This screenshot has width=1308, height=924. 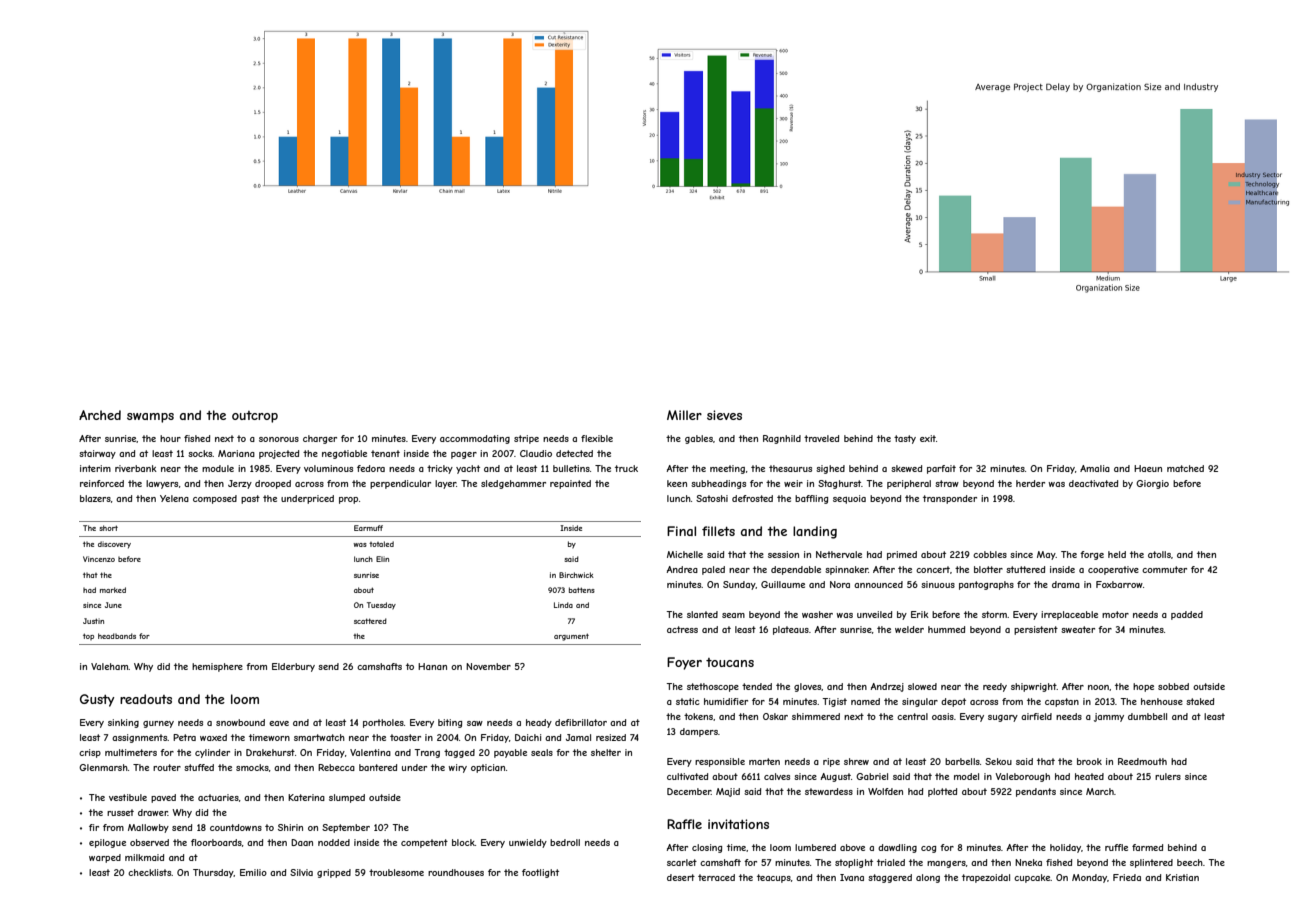 I want to click on exit, so click(x=928, y=438).
